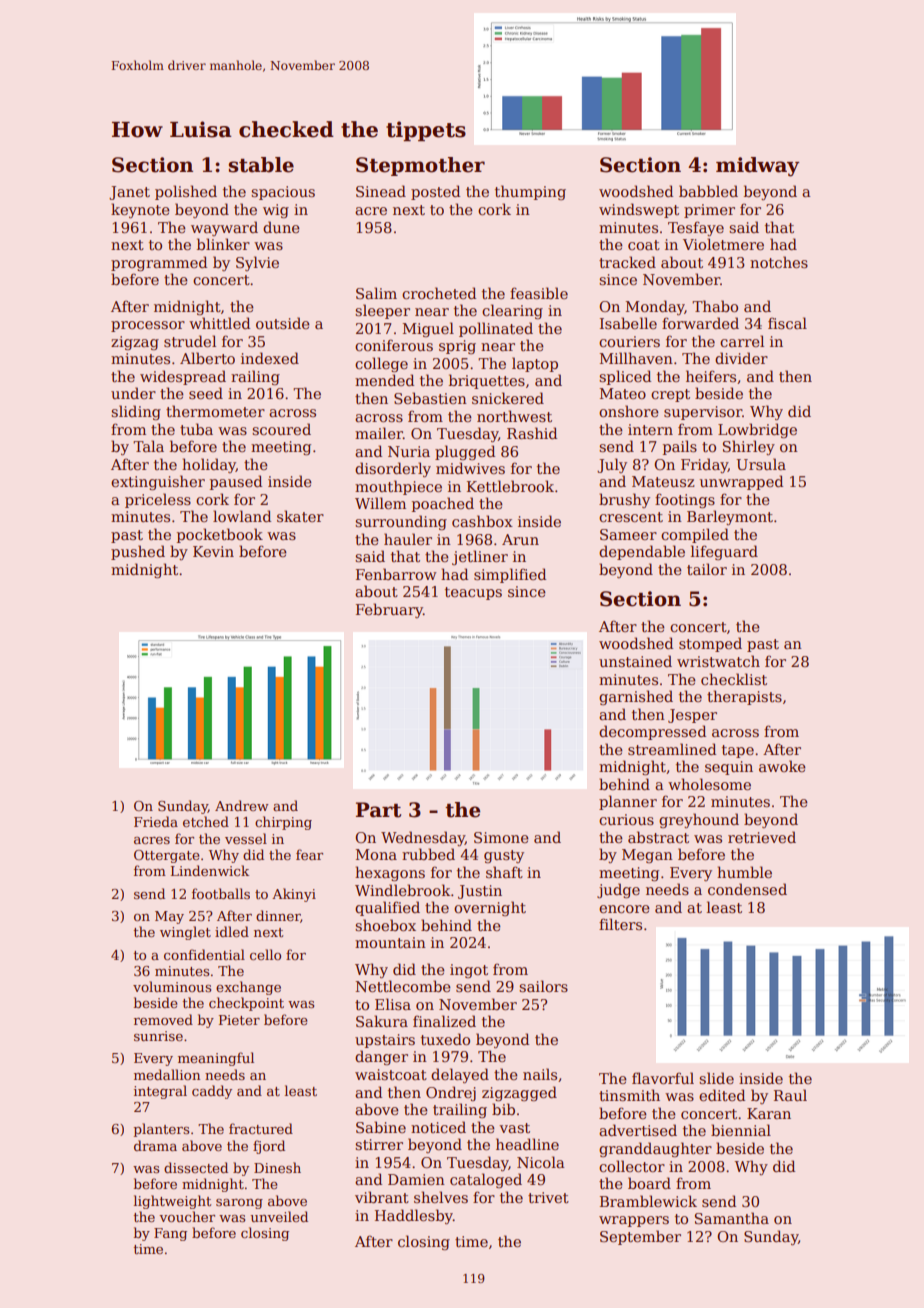  I want to click on awoke, so click(782, 766).
